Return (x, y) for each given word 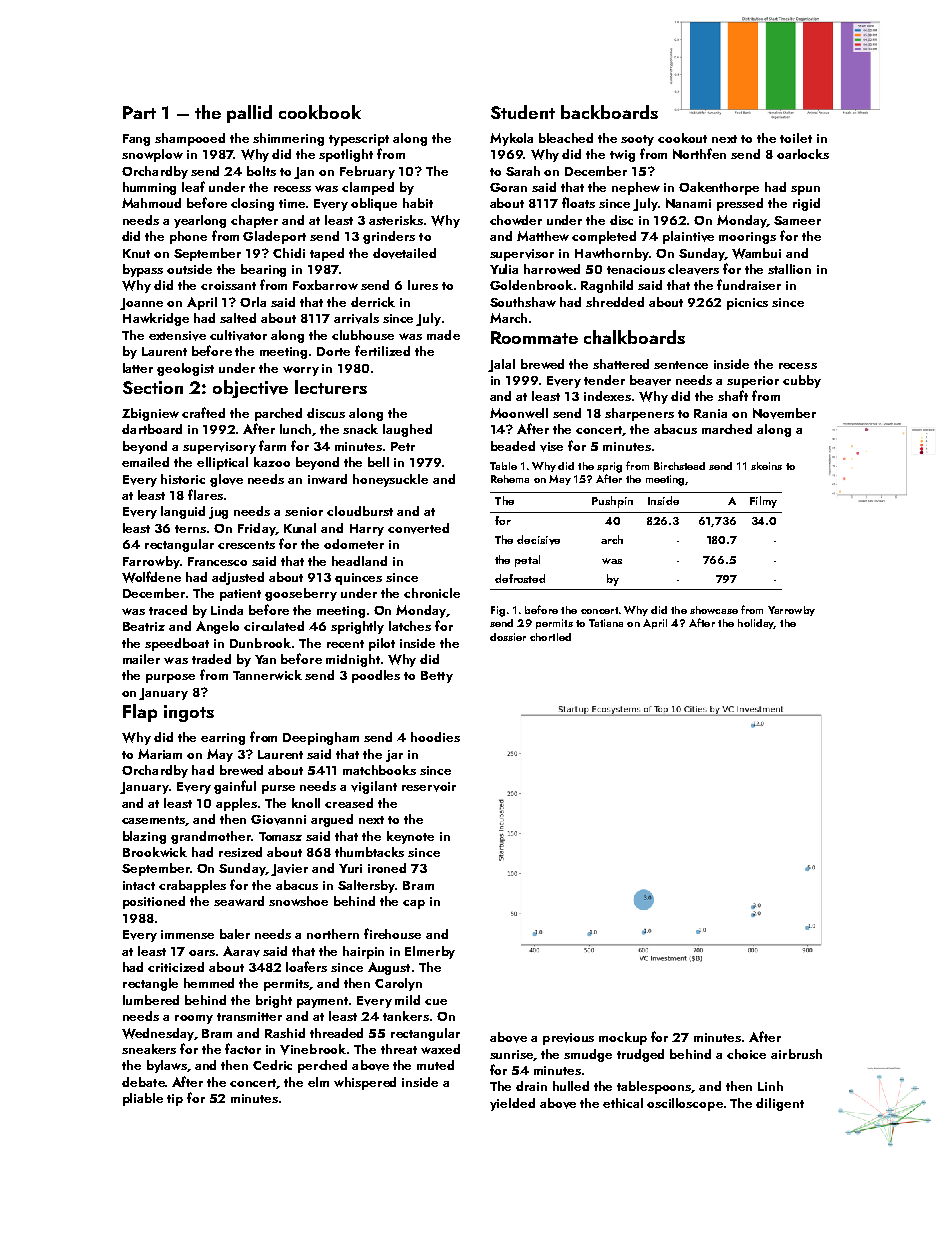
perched (322, 1066)
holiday (756, 624)
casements (154, 821)
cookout (682, 138)
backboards (609, 112)
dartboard (152, 429)
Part (139, 112)
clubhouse (363, 335)
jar (394, 756)
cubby (802, 381)
